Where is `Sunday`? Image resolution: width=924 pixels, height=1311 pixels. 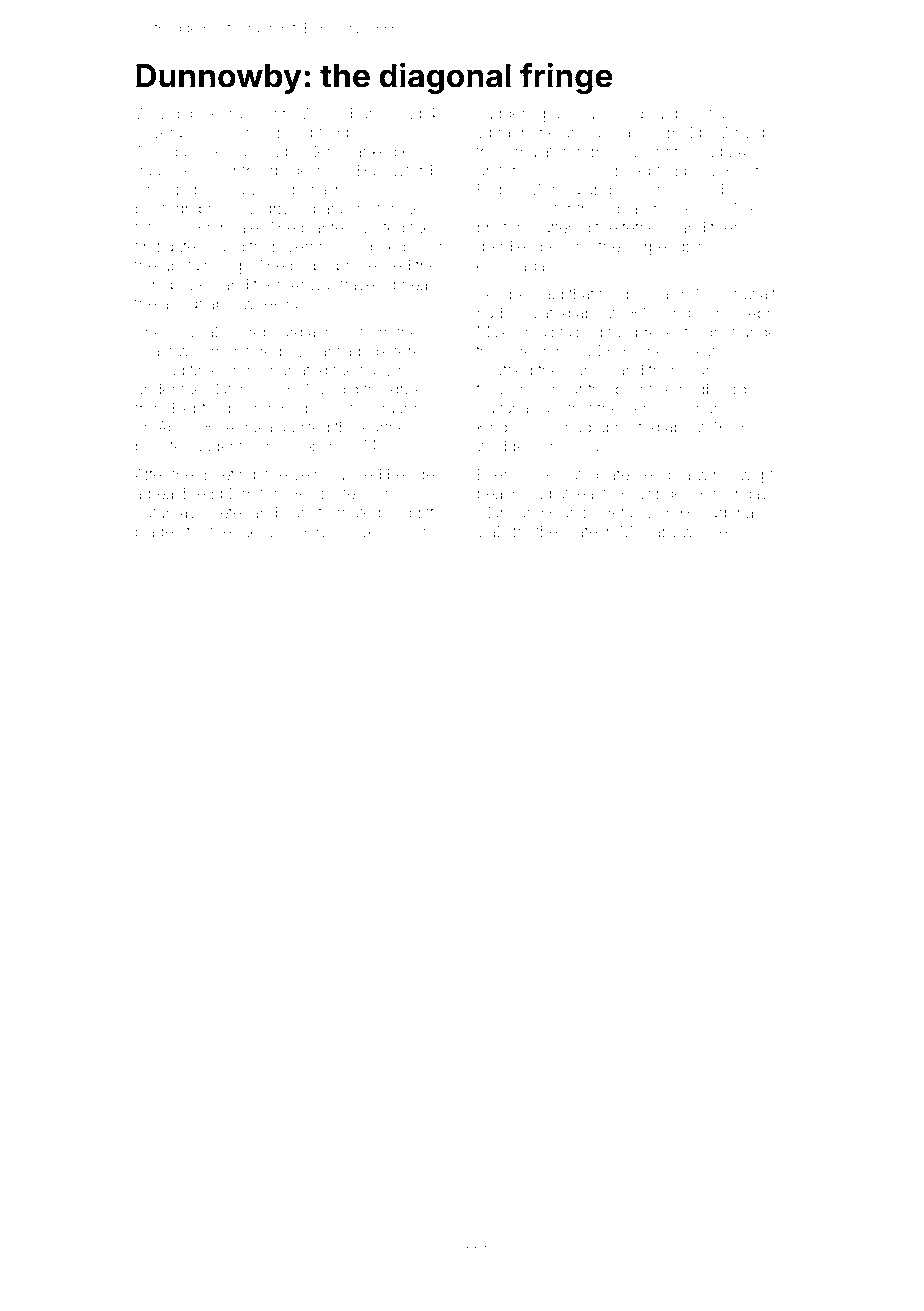
Sunday is located at coordinates (187, 191).
